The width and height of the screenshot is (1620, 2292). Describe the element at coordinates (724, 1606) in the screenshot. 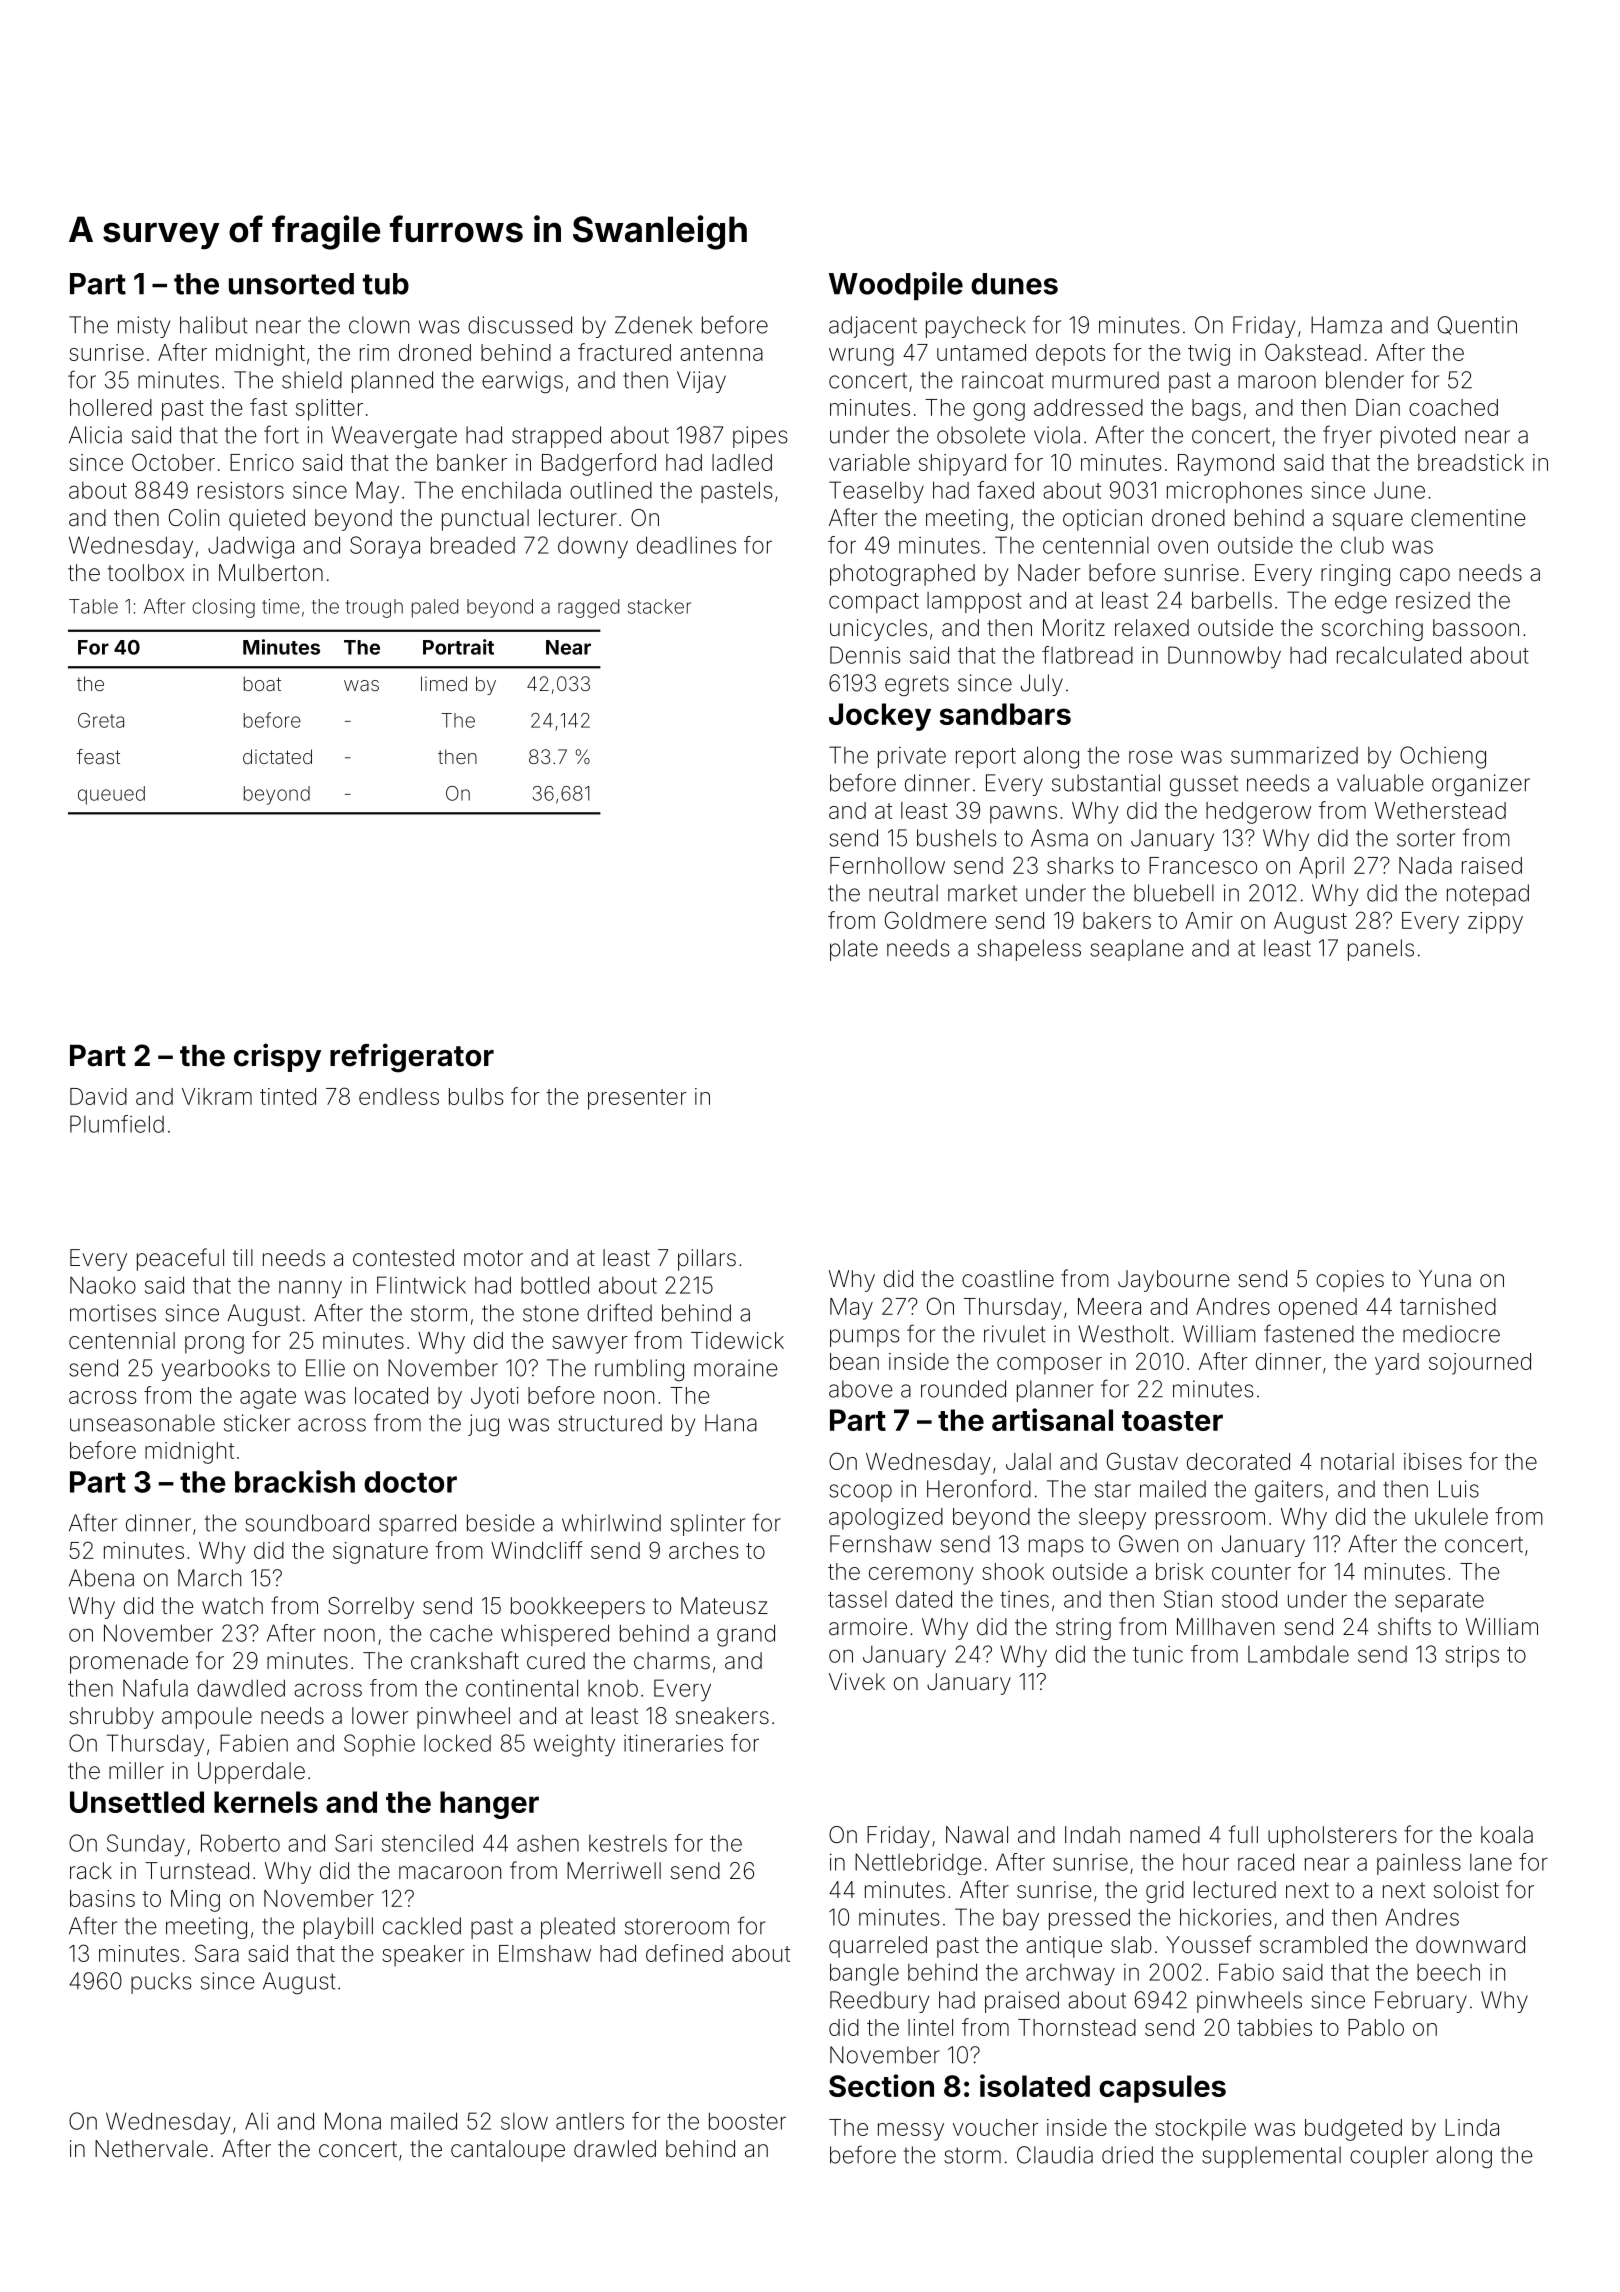

I see `Mateusz` at that location.
